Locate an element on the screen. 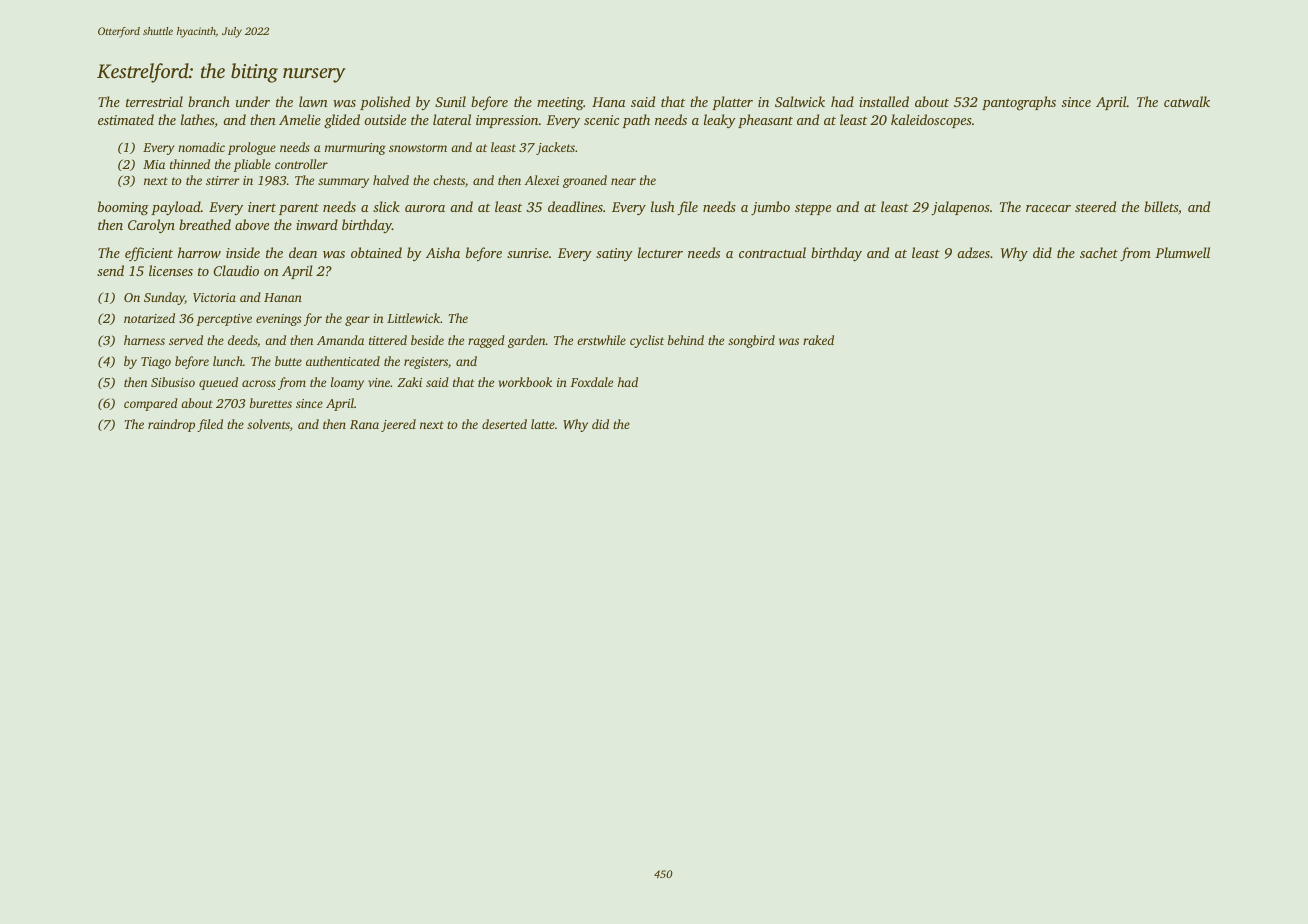 This screenshot has height=924, width=1308. dean is located at coordinates (303, 252).
